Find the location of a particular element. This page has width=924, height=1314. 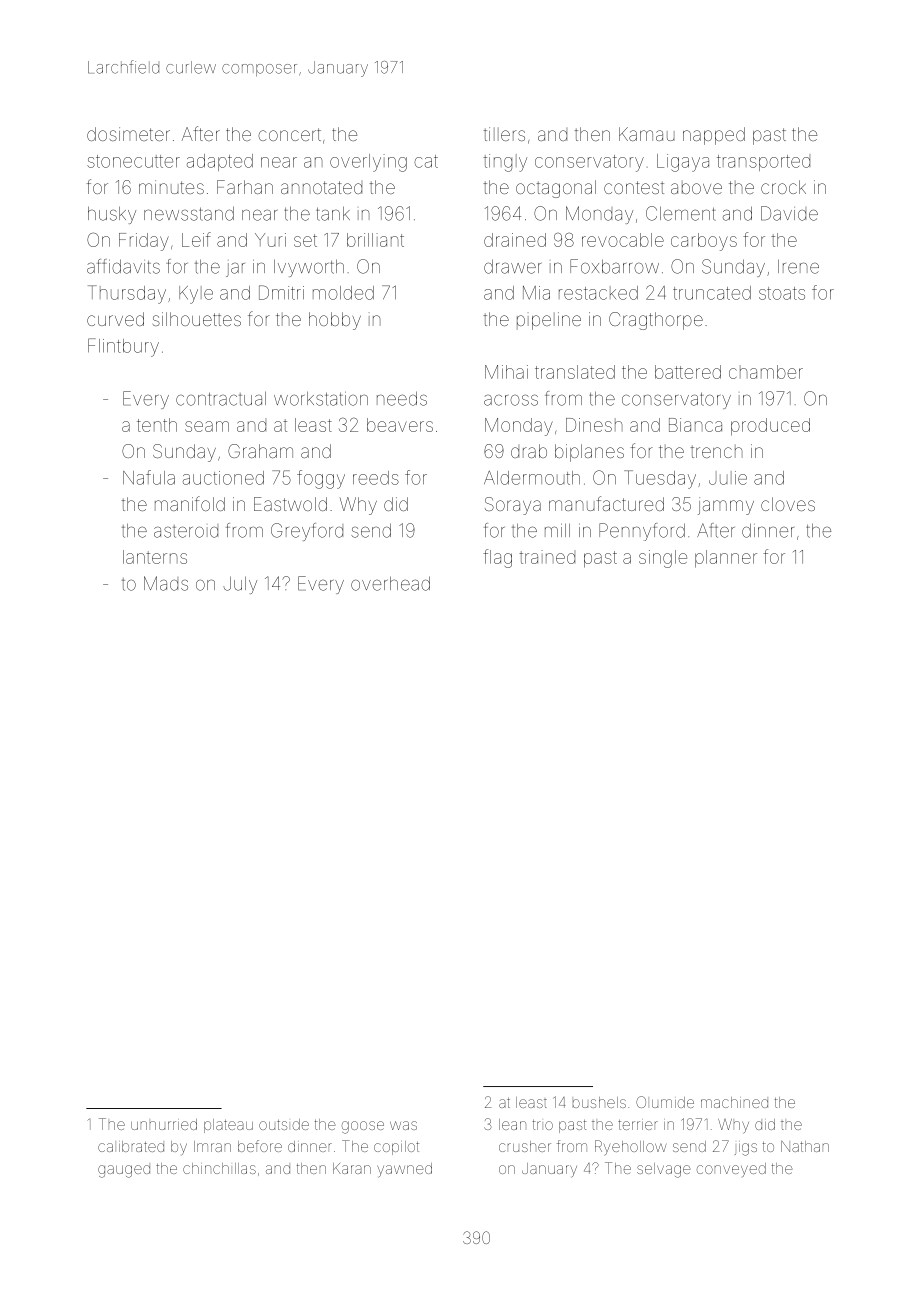

Dinesh is located at coordinates (594, 425).
